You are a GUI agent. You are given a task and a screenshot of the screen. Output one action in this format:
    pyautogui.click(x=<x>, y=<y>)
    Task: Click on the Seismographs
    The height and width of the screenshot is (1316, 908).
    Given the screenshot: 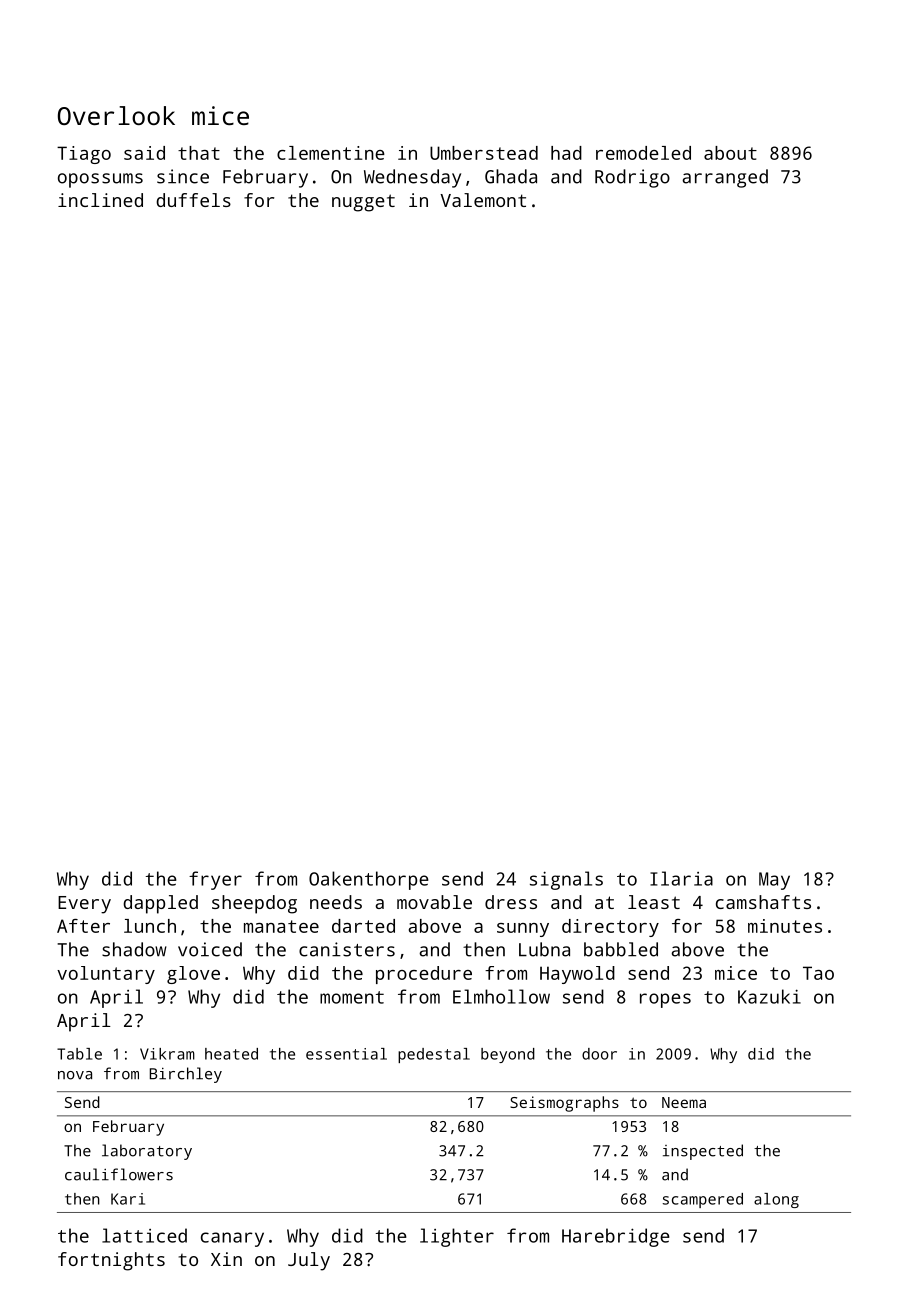 What is the action you would take?
    pyautogui.click(x=564, y=1104)
